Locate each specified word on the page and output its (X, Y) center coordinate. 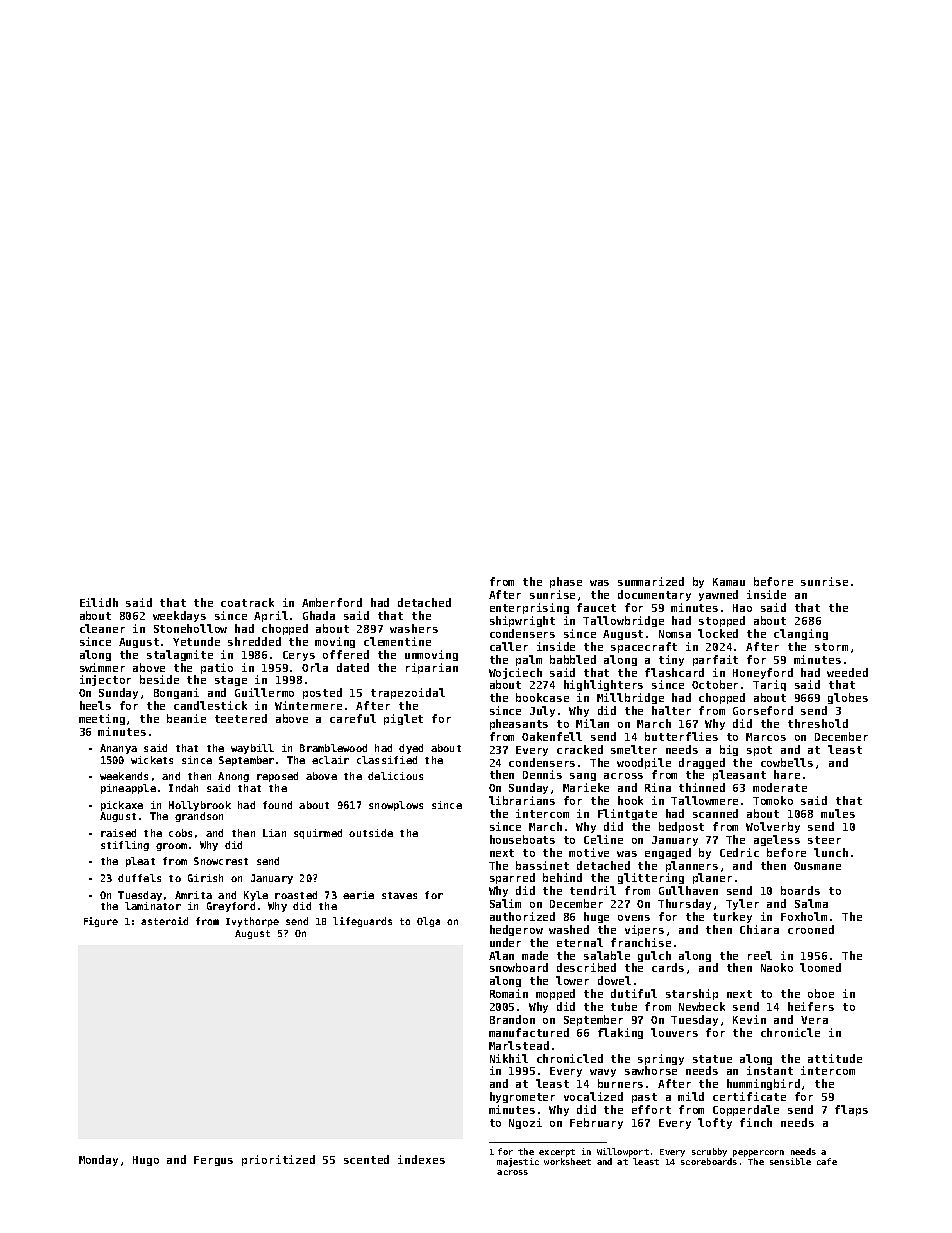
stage (231, 681)
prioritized (278, 1160)
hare (787, 774)
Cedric (739, 852)
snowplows (396, 806)
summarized (651, 581)
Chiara (759, 929)
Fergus (213, 1161)
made (535, 955)
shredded (254, 641)
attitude (835, 1058)
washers (414, 628)
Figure (101, 922)
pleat (140, 862)
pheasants (519, 724)
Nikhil (509, 1058)
